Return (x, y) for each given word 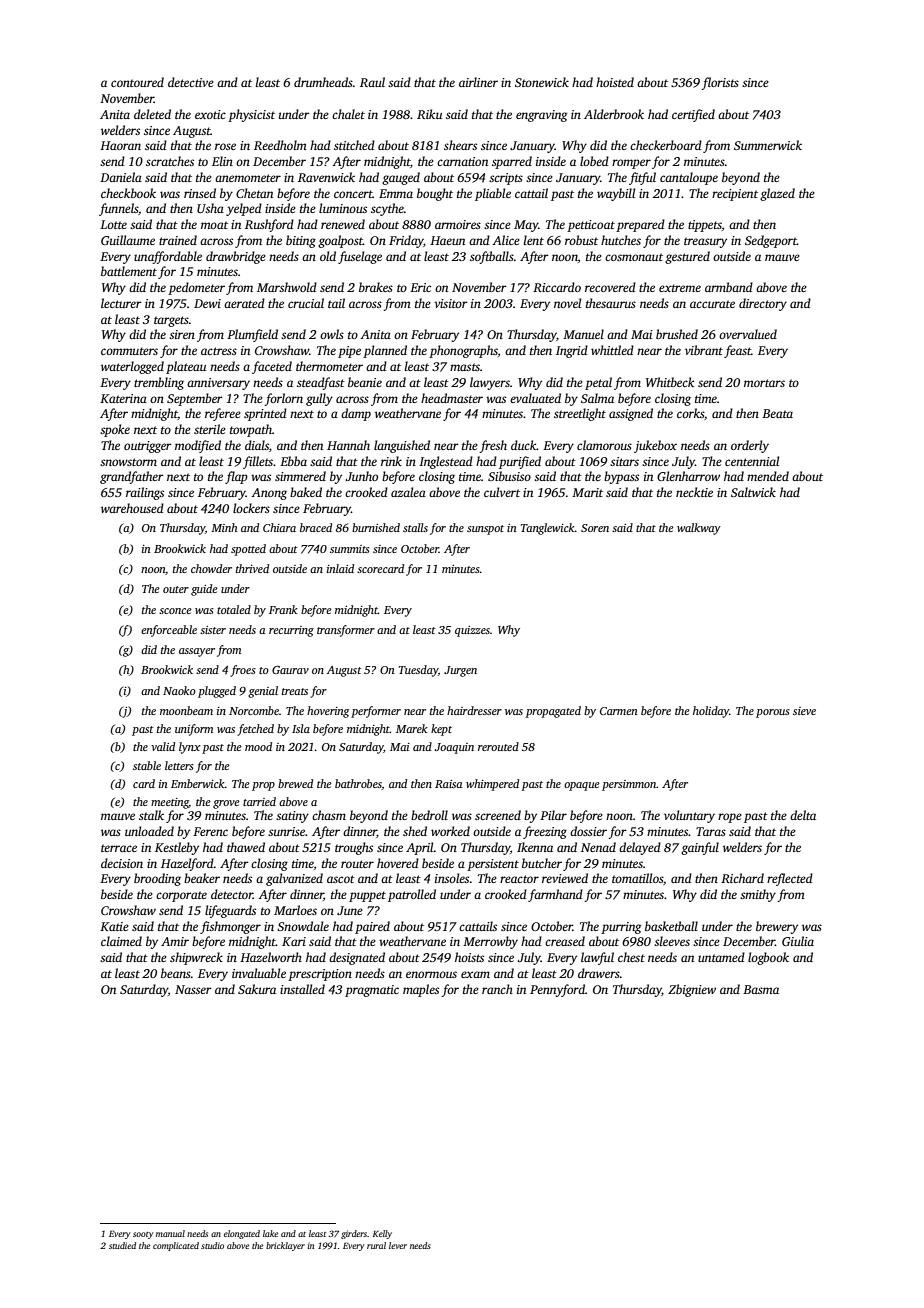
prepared (640, 225)
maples (421, 990)
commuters (129, 351)
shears (460, 145)
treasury (705, 242)
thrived (252, 568)
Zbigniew (692, 990)
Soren (595, 528)
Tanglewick (548, 529)
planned (385, 351)
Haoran (120, 145)
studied (122, 1245)
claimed (121, 941)
